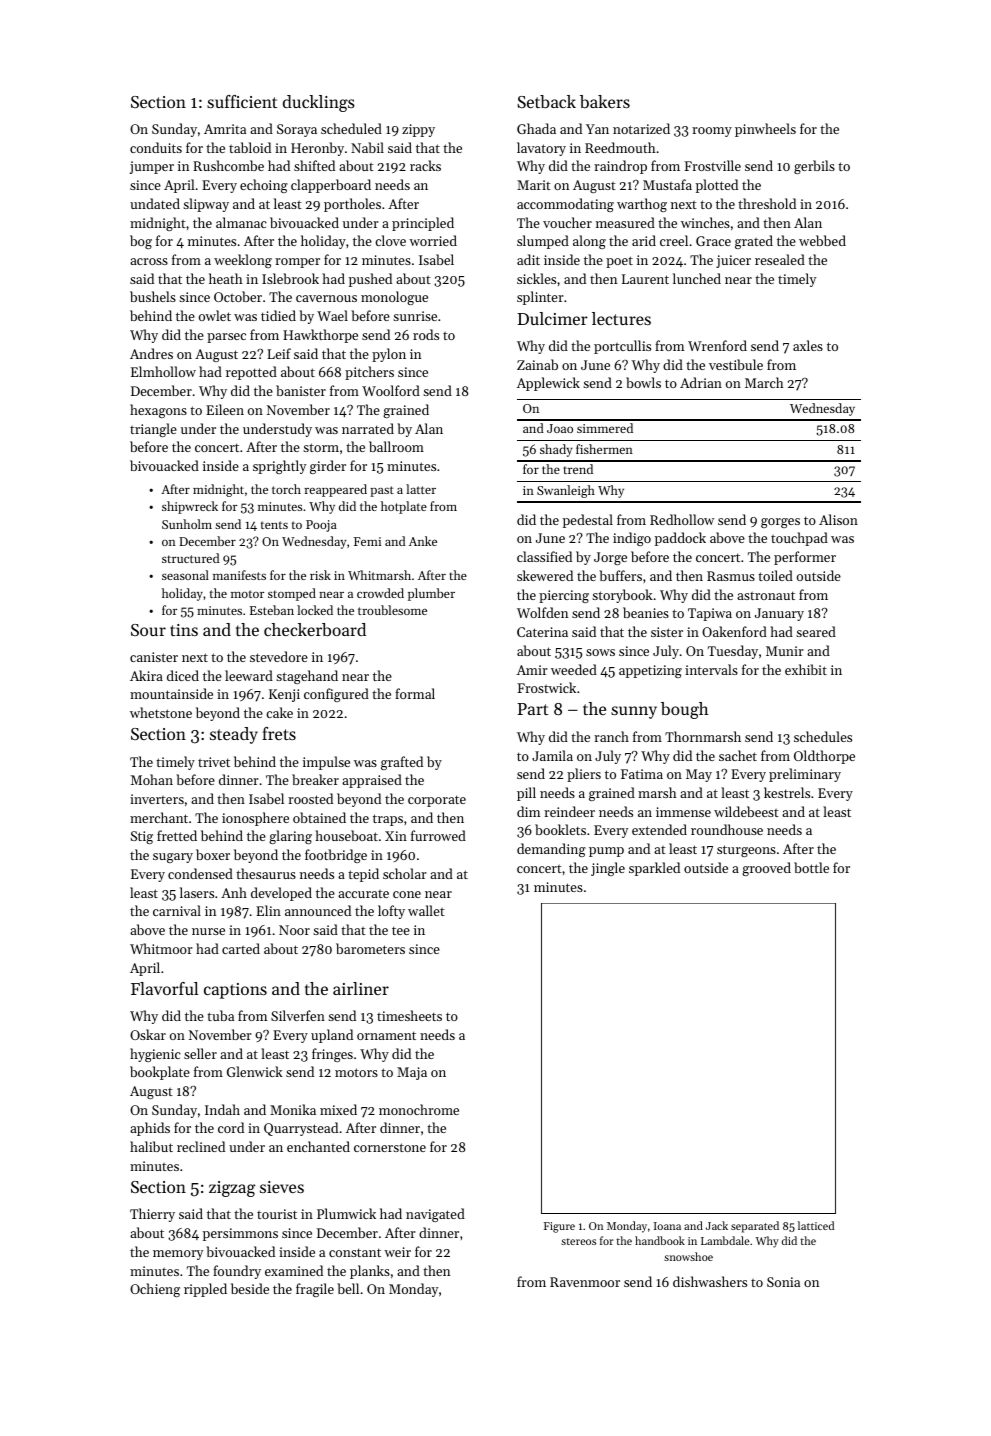 The image size is (991, 1436). I want to click on ballroom, so click(396, 446).
